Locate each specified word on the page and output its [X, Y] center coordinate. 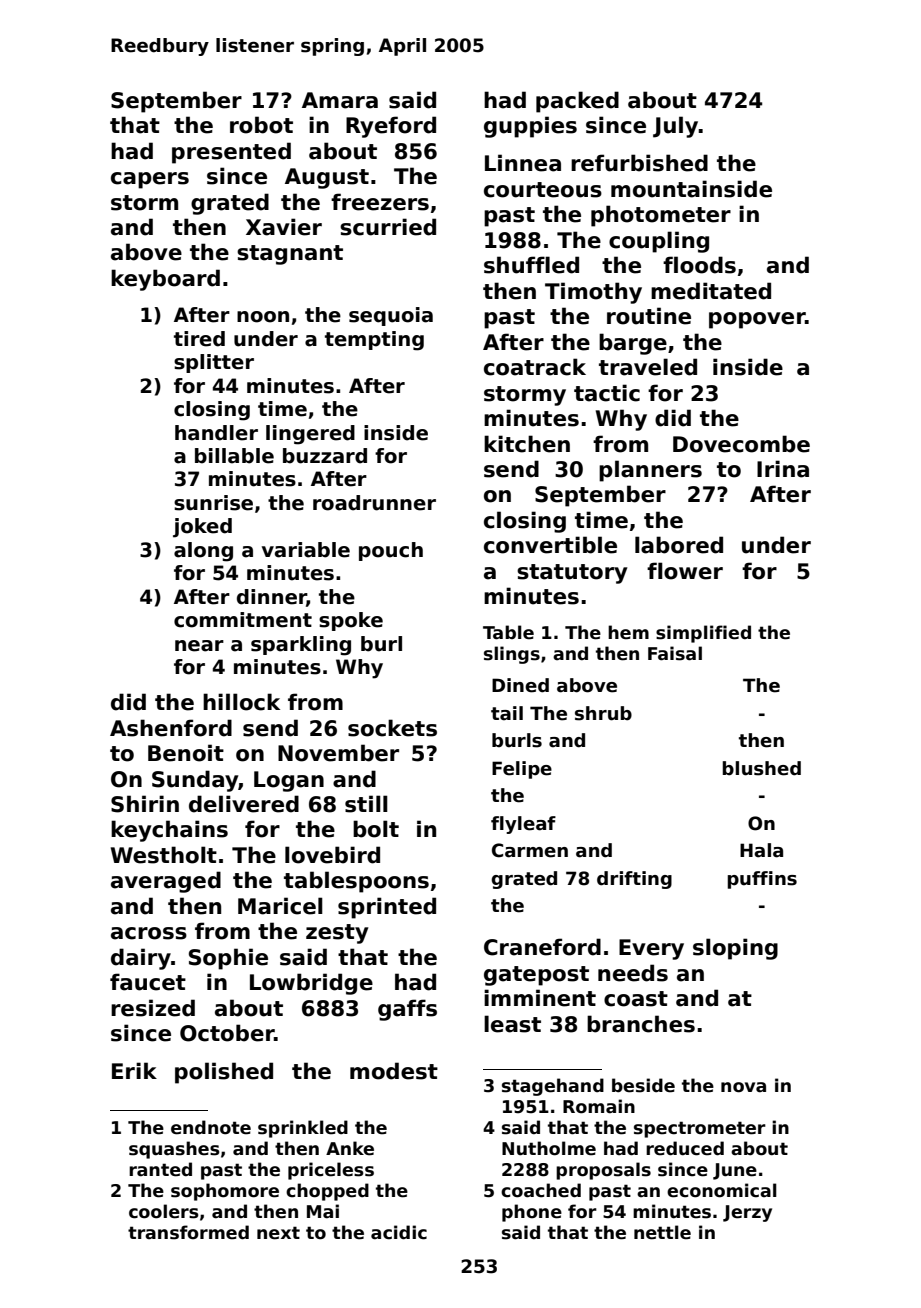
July [676, 127]
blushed [761, 768]
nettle [662, 1232]
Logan [289, 781]
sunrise [213, 503]
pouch [391, 551]
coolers [164, 1211]
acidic [399, 1232]
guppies [530, 127]
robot [261, 125]
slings [512, 655]
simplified [703, 634]
